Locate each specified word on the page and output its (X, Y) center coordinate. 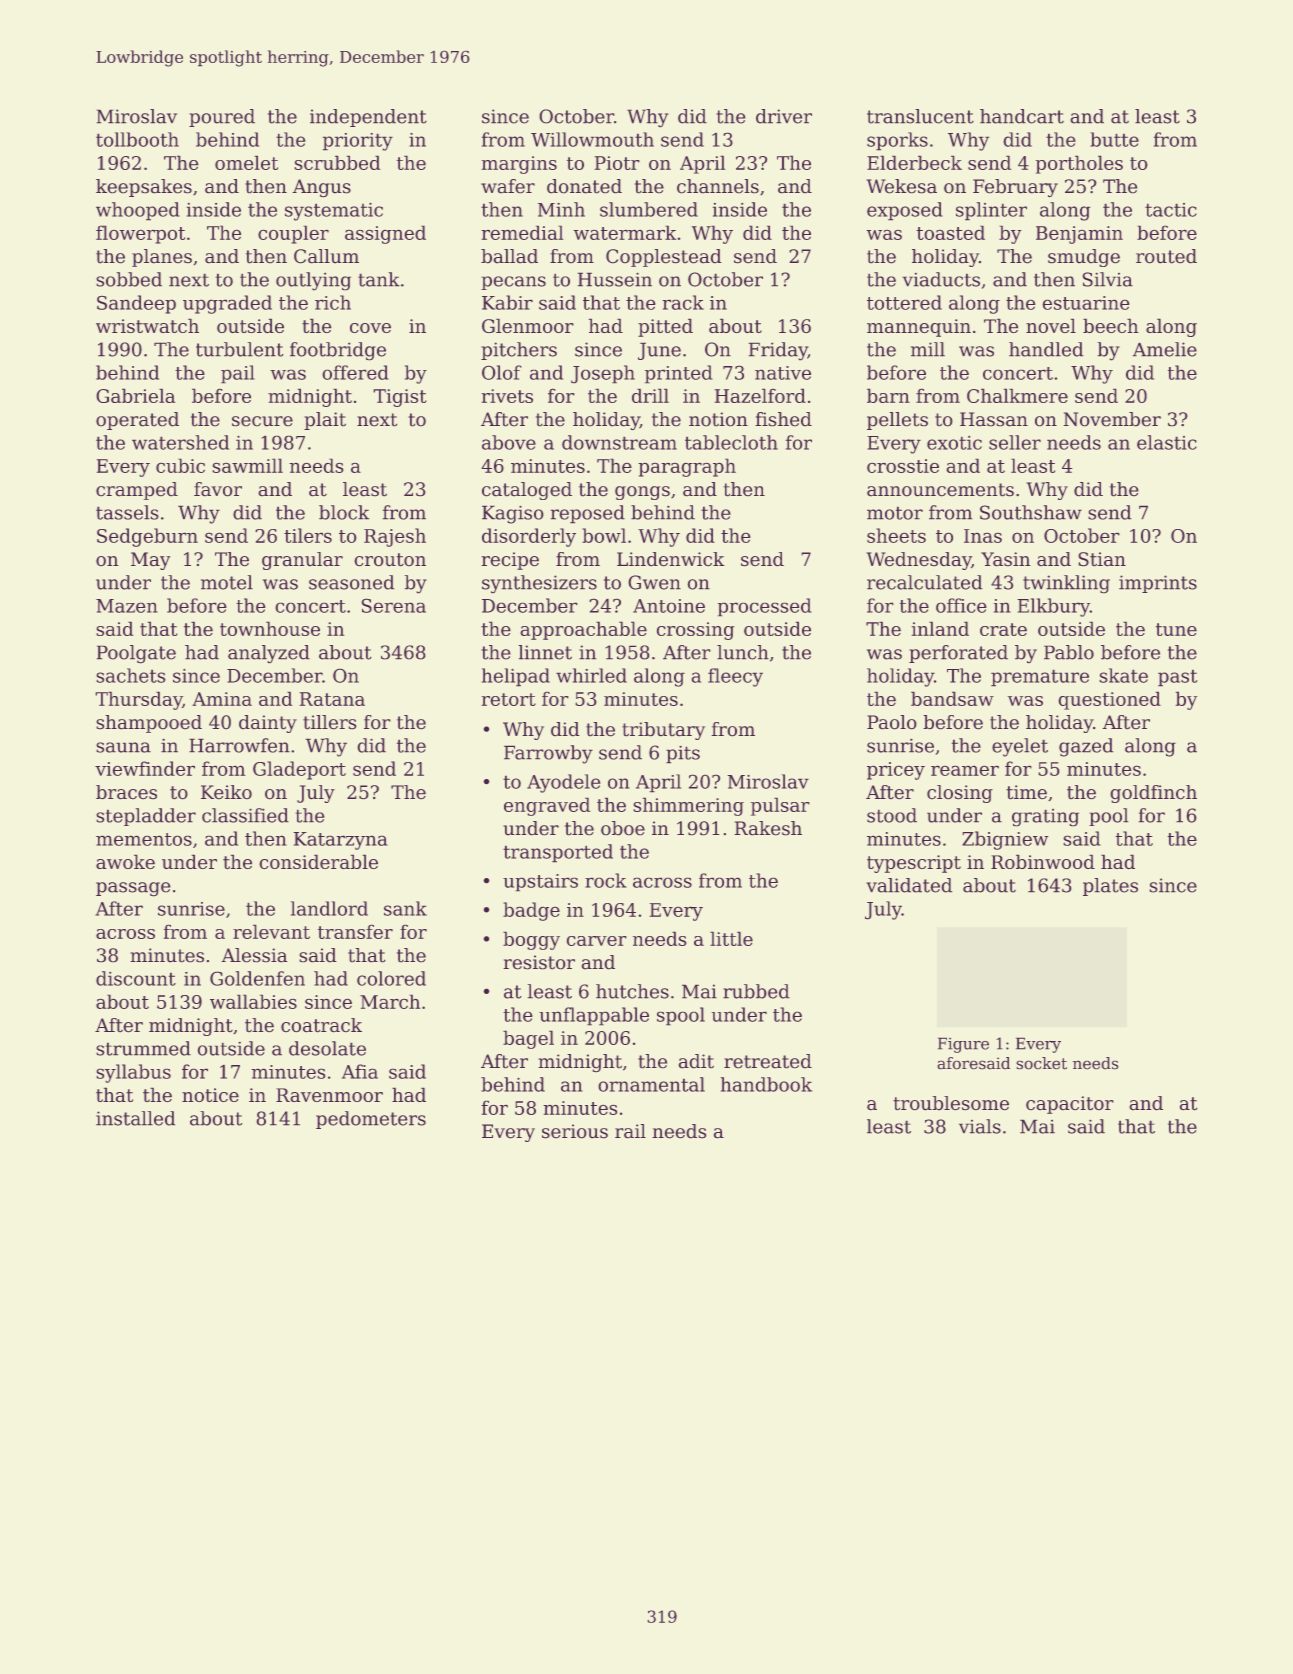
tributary (663, 731)
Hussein (615, 280)
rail (630, 1131)
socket (1042, 1063)
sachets (131, 675)
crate (1003, 629)
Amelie (1165, 349)
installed (135, 1118)
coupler (293, 235)
